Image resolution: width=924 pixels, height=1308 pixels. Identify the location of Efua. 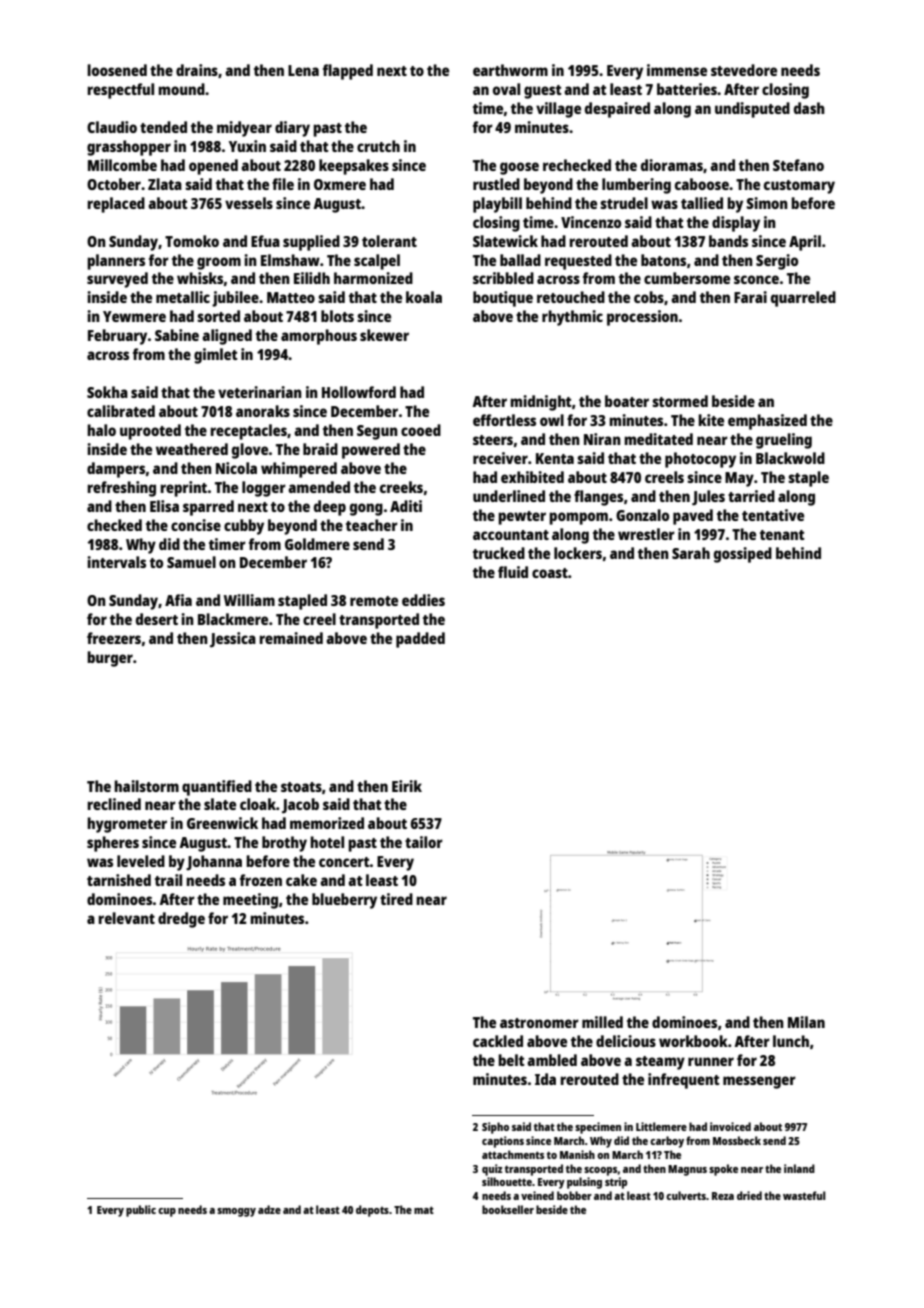
(265, 241).
